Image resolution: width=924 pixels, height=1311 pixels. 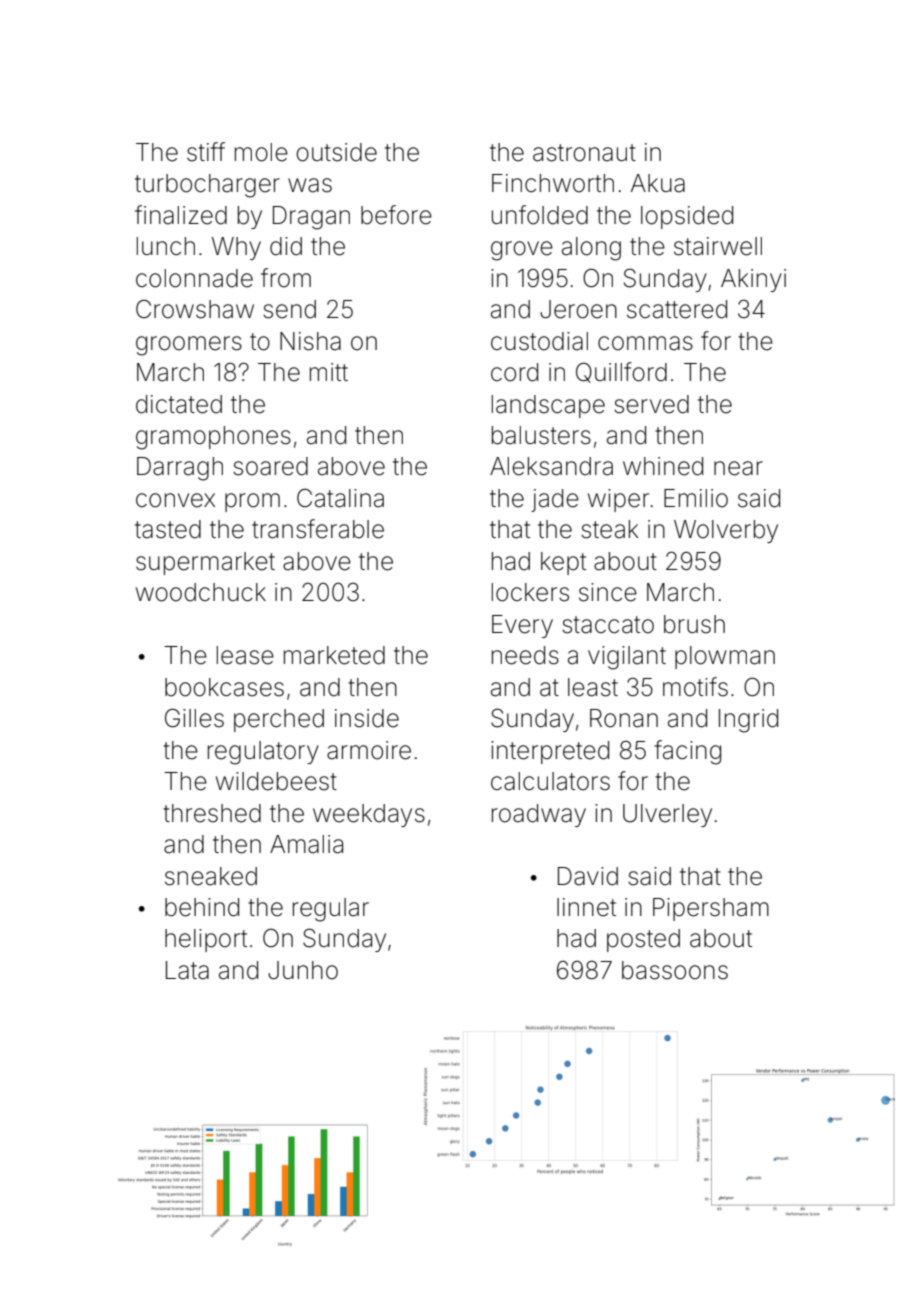 I want to click on Lata, so click(x=187, y=970).
